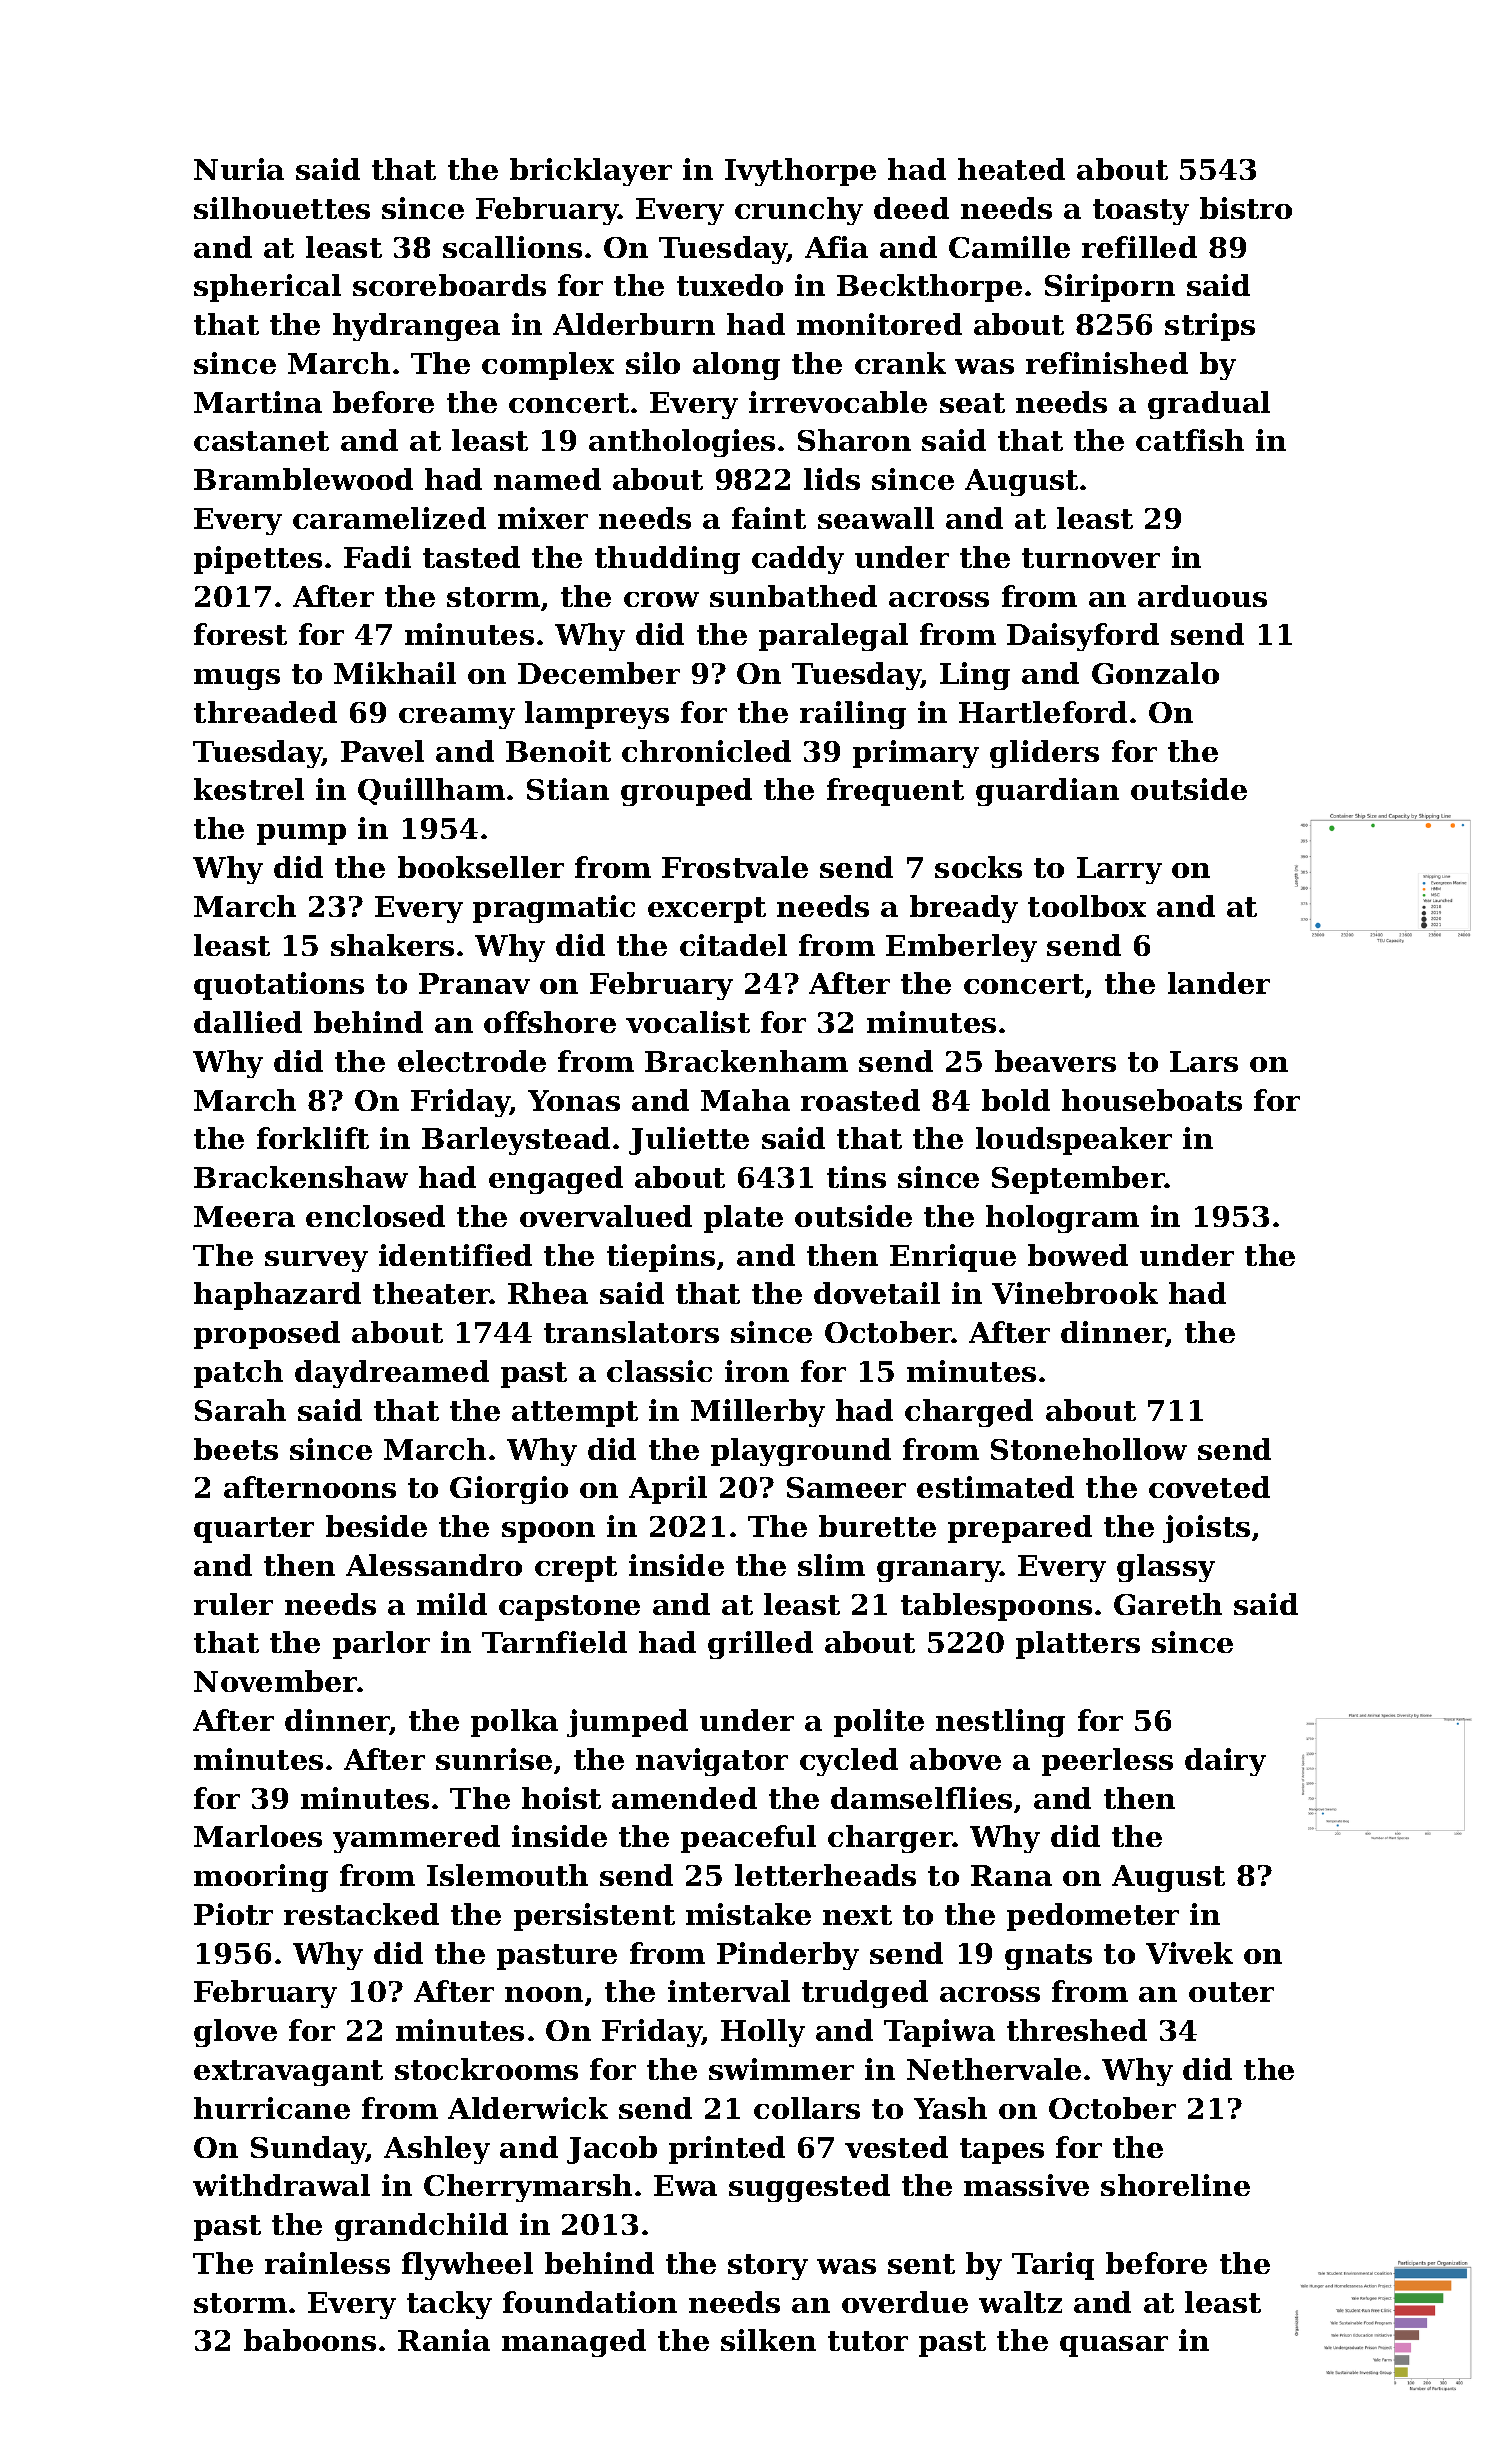 This screenshot has width=1496, height=2464. Describe the element at coordinates (1011, 169) in the screenshot. I see `heated` at that location.
